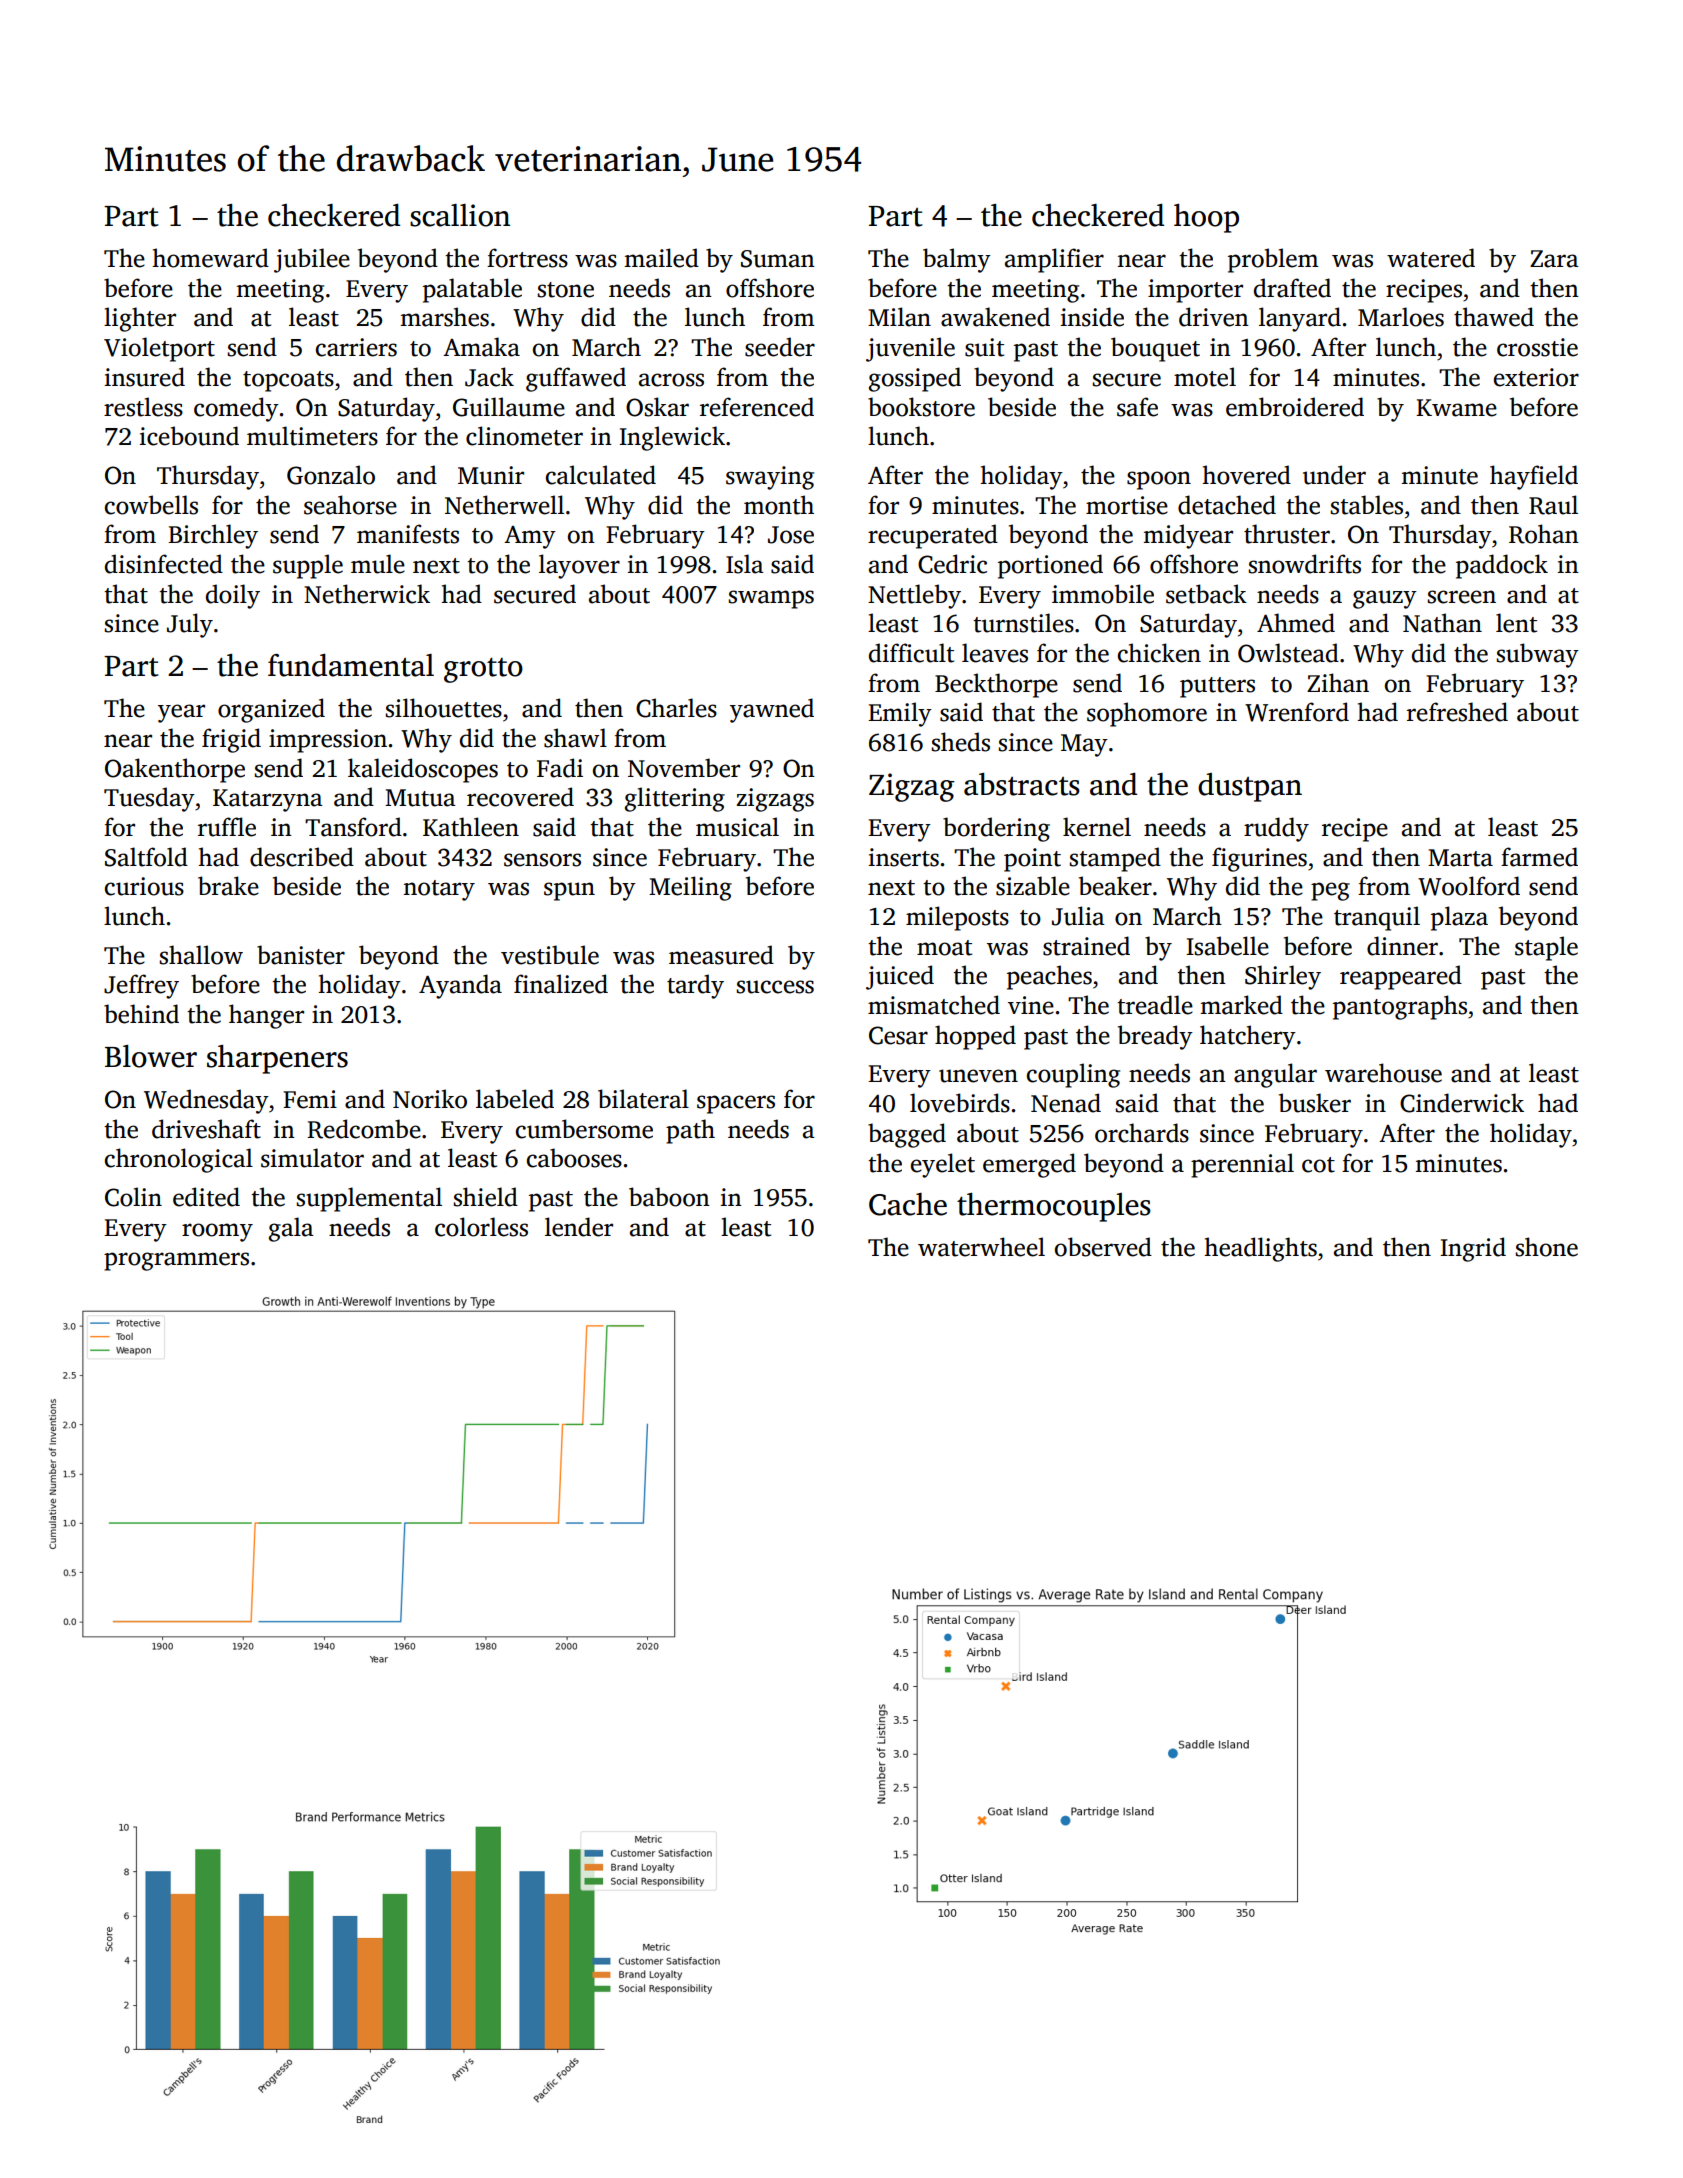 The image size is (1683, 2178). I want to click on topcoats, so click(288, 381).
